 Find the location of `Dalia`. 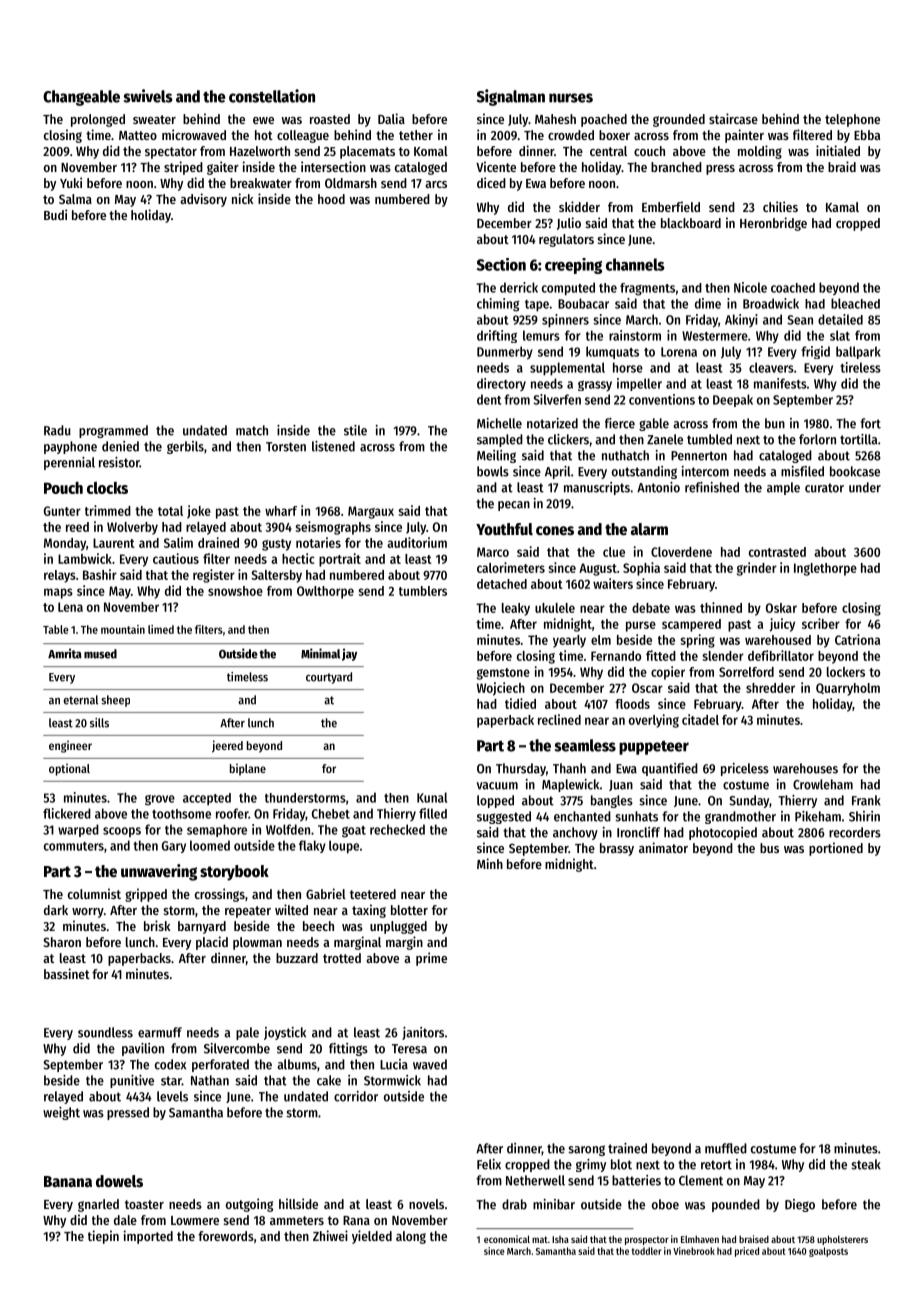

Dalia is located at coordinates (391, 118).
